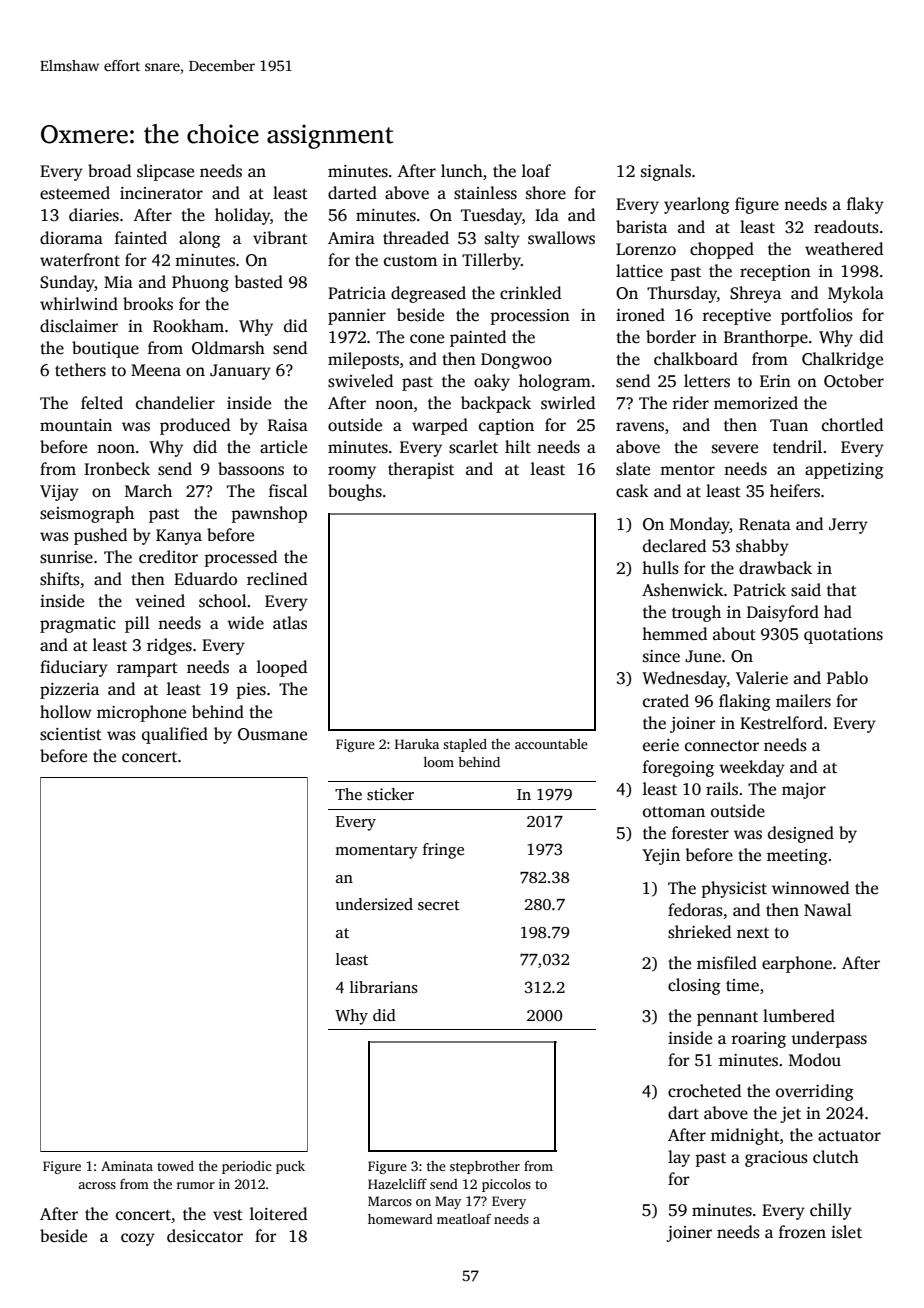 The width and height of the page is (924, 1308). Describe the element at coordinates (815, 1060) in the page. I see `Modou` at that location.
